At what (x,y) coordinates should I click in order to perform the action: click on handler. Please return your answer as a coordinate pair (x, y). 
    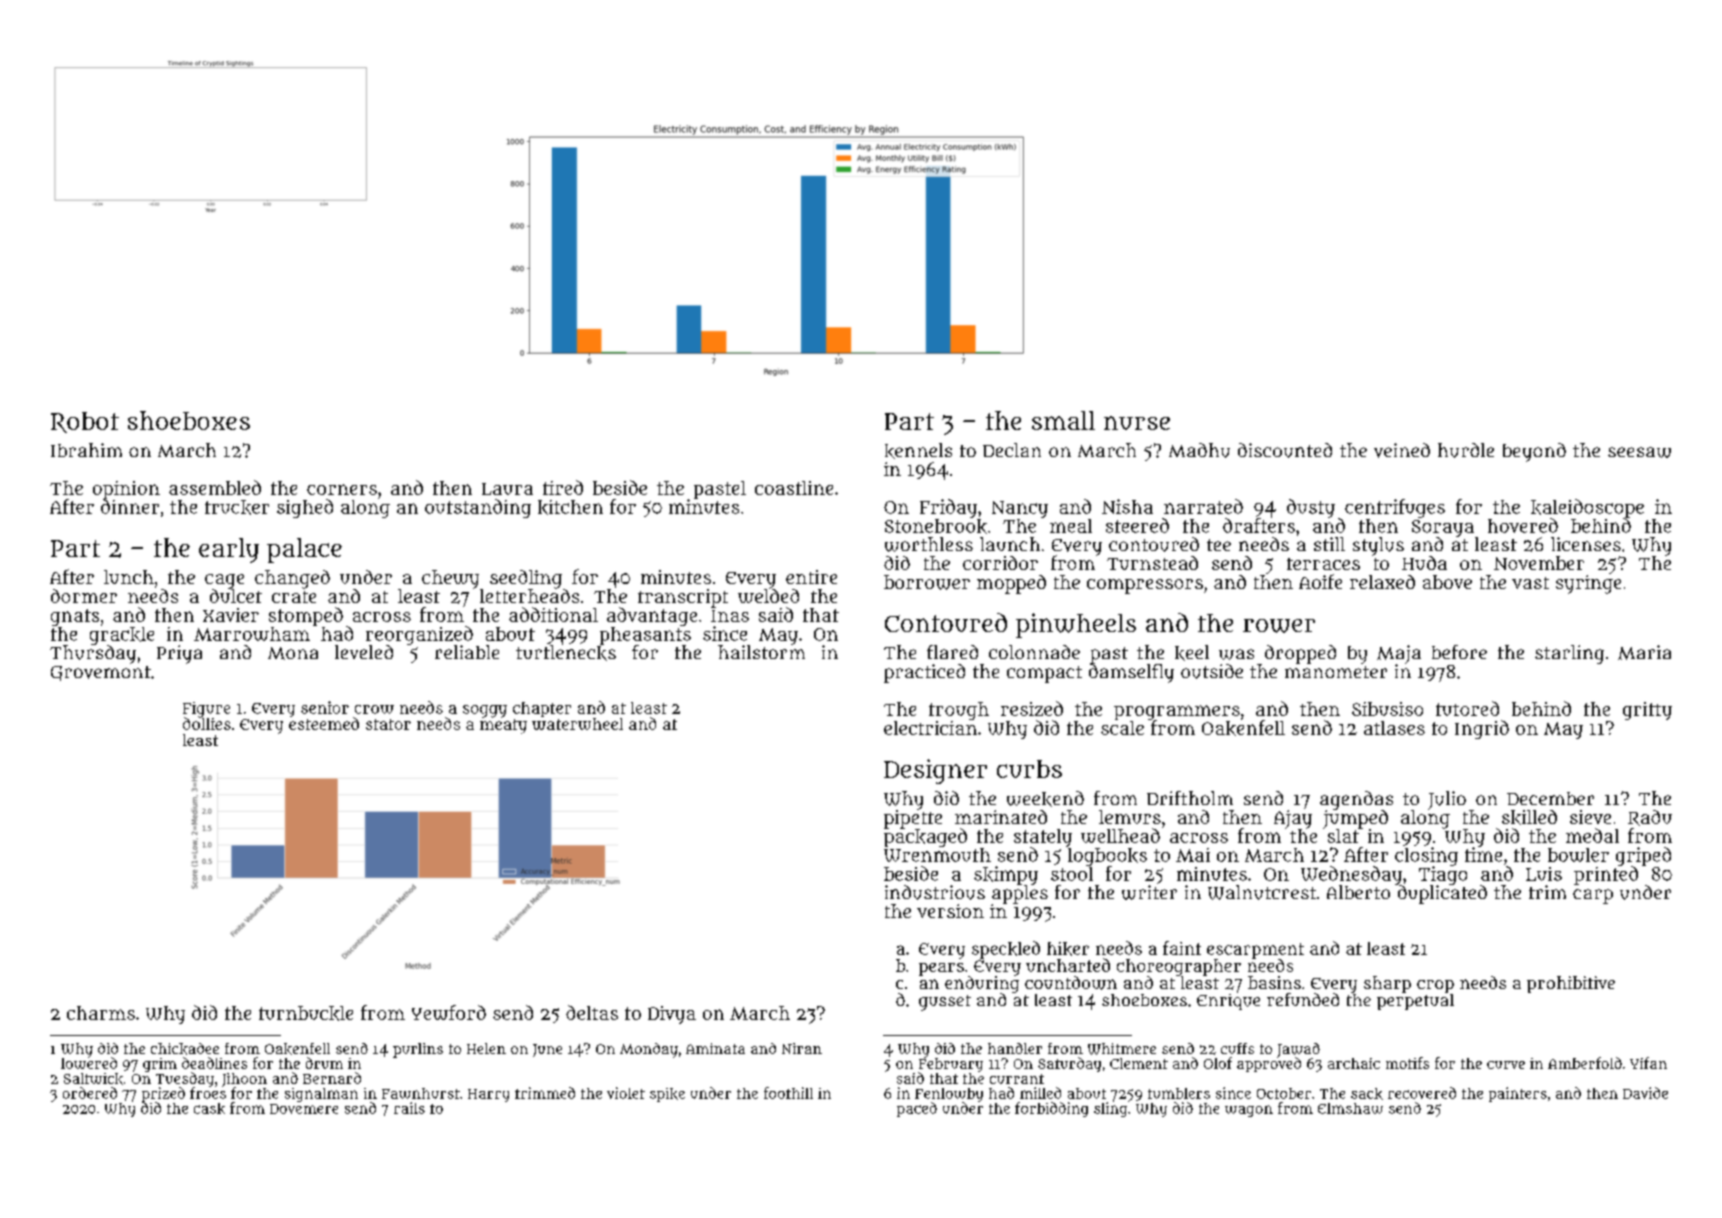
    Looking at the image, I should click on (1015, 1048).
